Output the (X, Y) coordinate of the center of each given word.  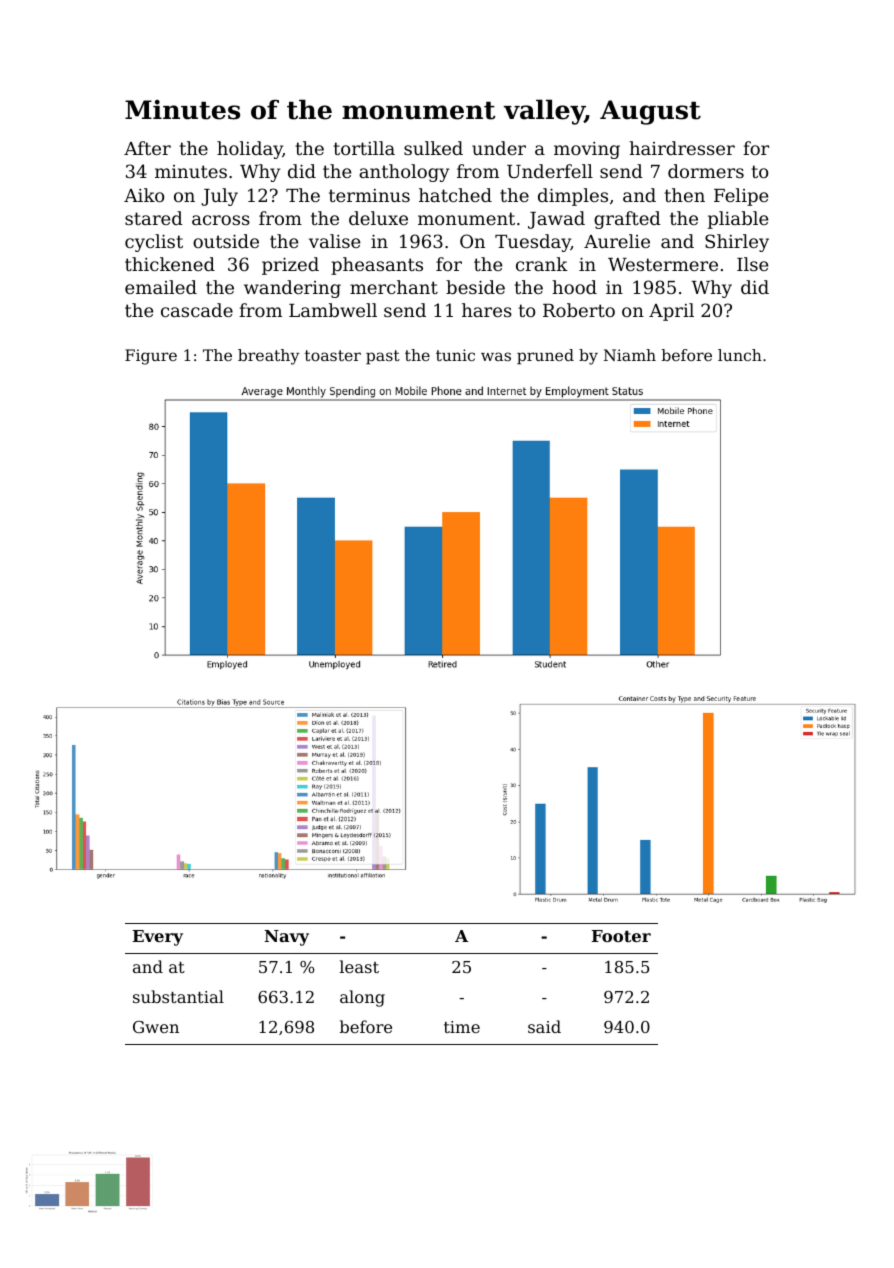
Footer (621, 936)
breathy (268, 357)
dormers (706, 171)
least (359, 966)
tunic (455, 355)
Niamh (630, 355)
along (362, 998)
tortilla (364, 148)
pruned (545, 357)
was (496, 356)
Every (158, 938)
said (544, 1026)
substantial (178, 996)
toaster (333, 355)
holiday (250, 150)
